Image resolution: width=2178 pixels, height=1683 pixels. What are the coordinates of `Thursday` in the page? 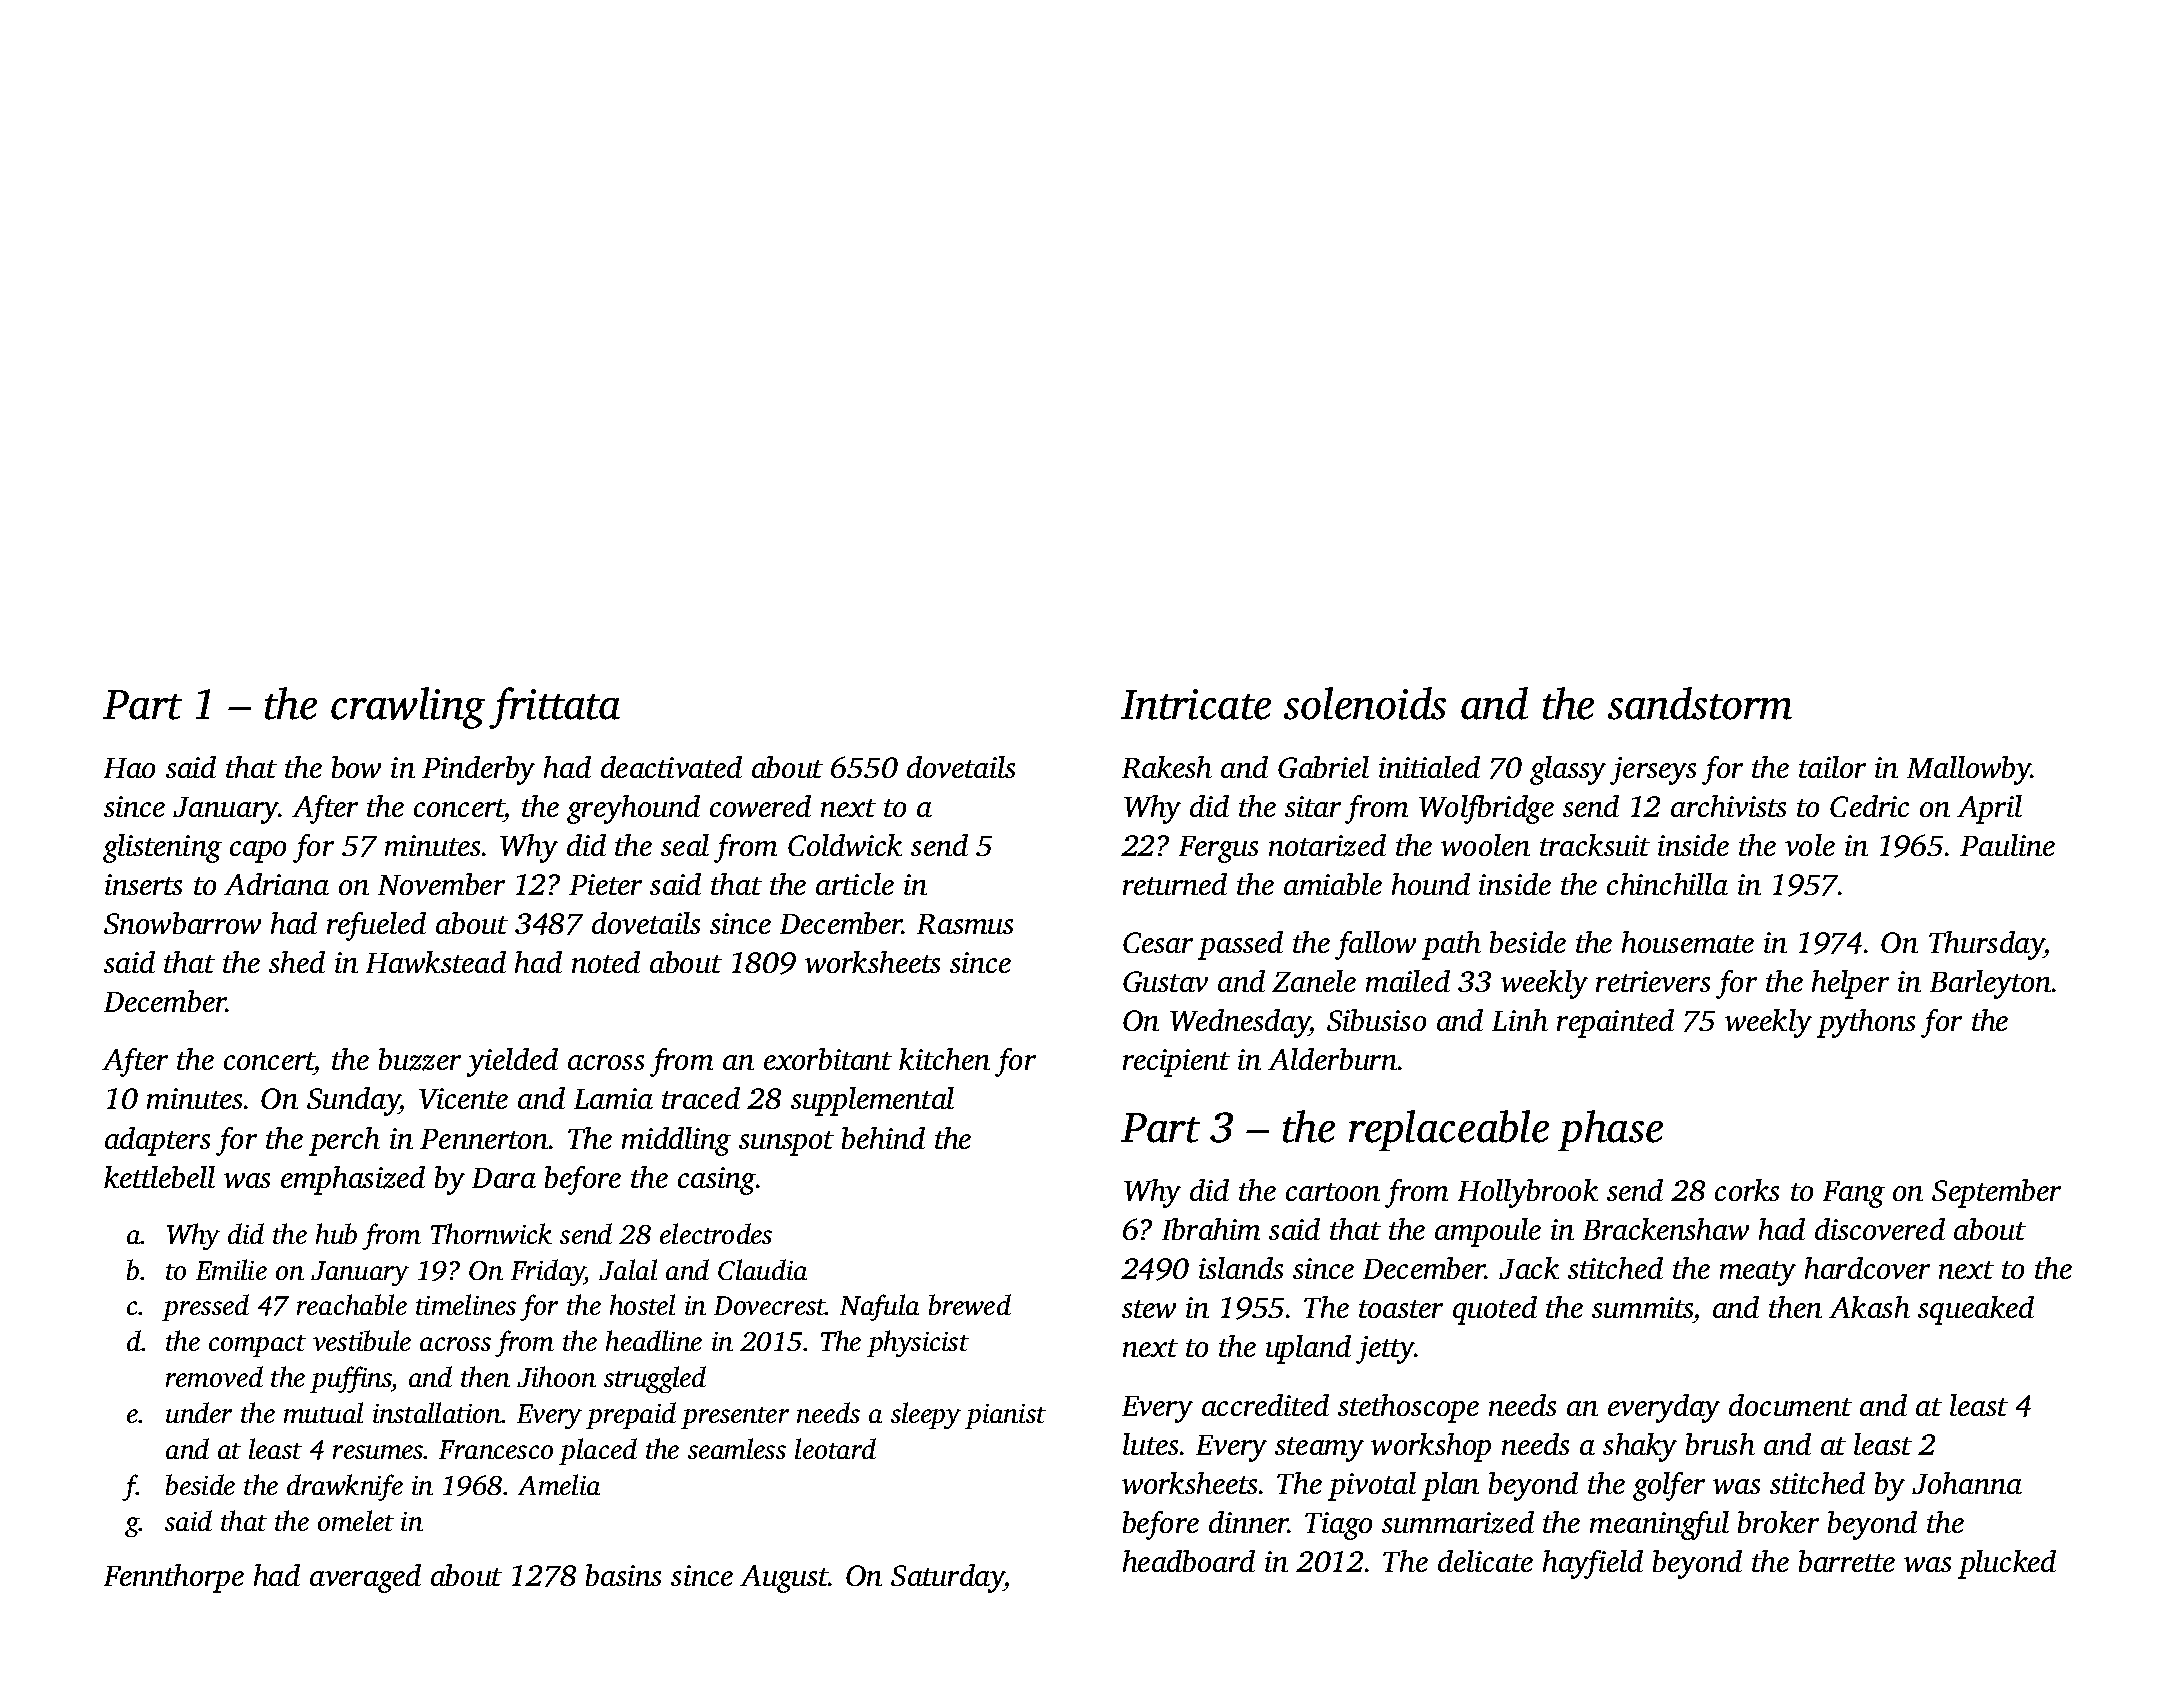 It's located at (1986, 945).
